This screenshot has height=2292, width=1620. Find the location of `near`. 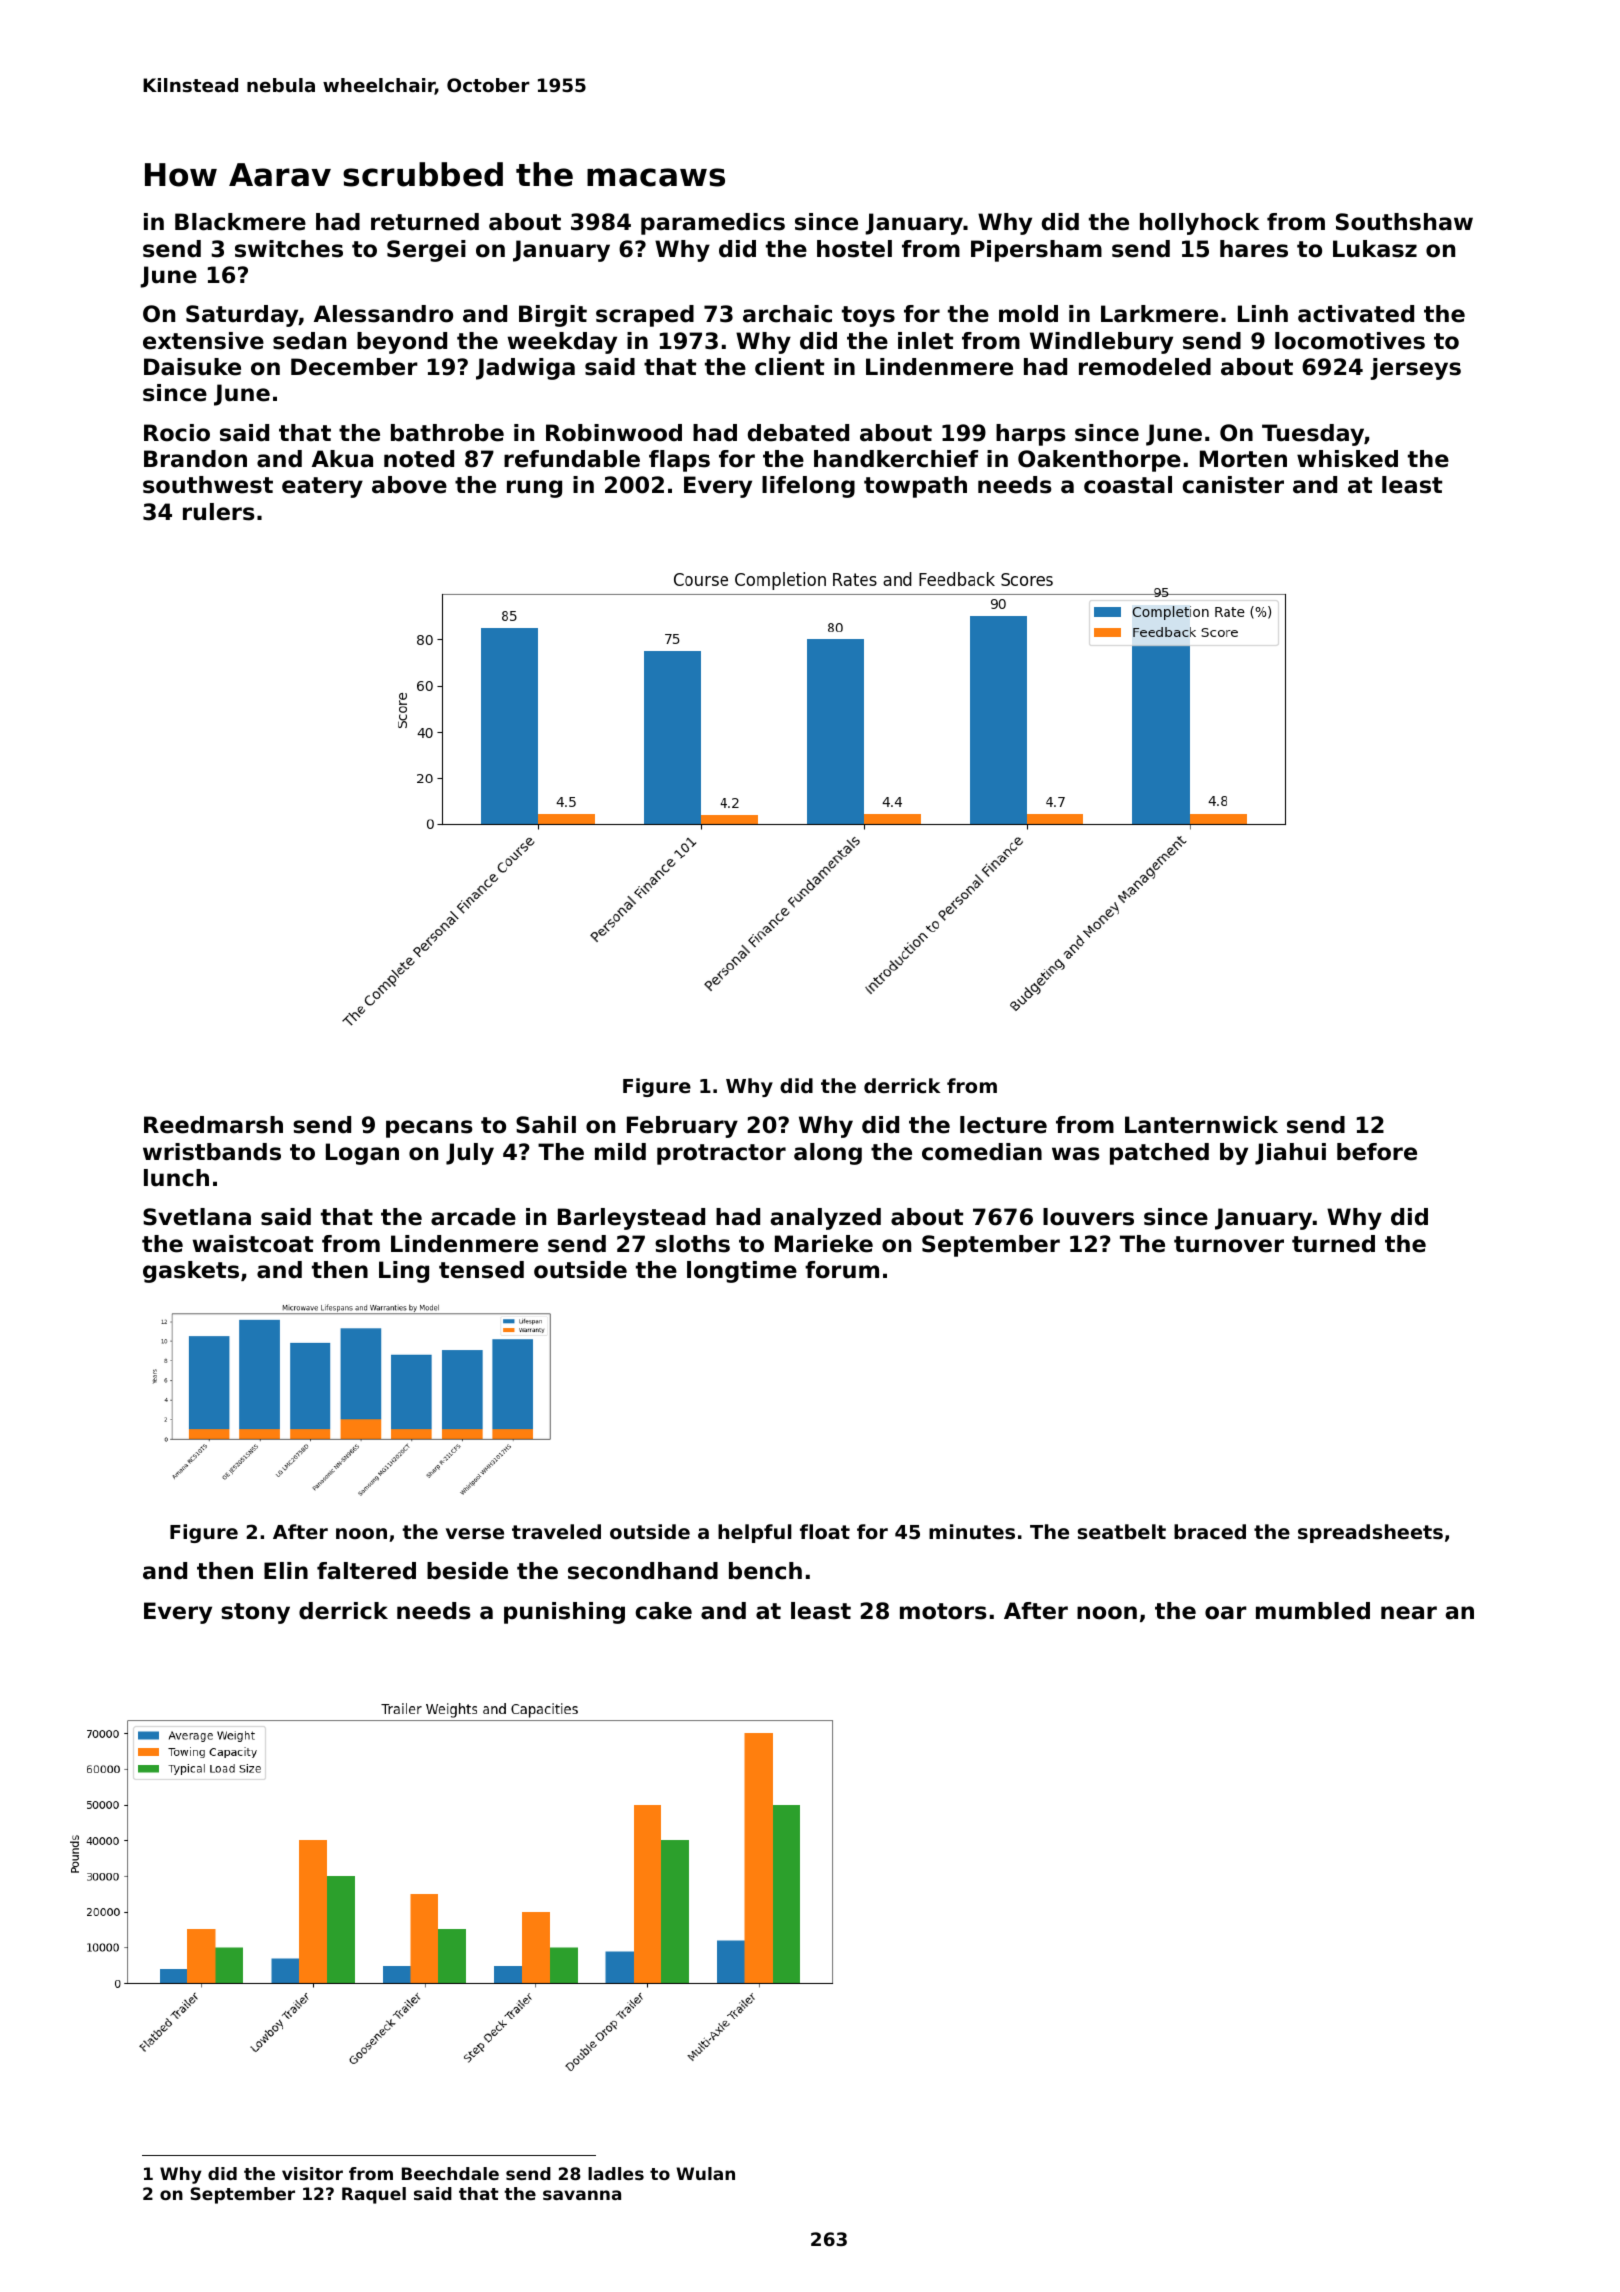

near is located at coordinates (1409, 1613).
